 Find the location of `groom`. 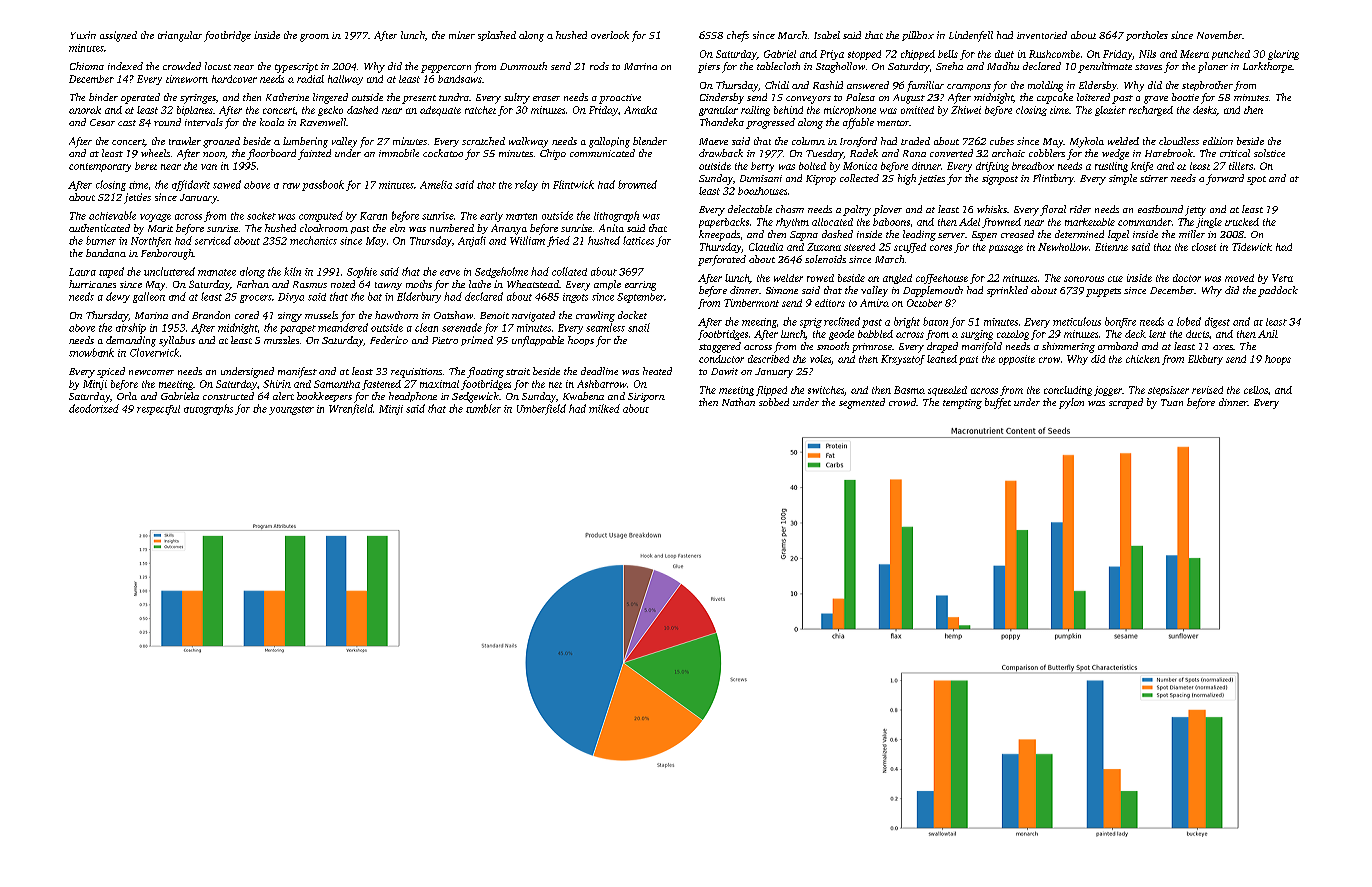

groom is located at coordinates (314, 38).
